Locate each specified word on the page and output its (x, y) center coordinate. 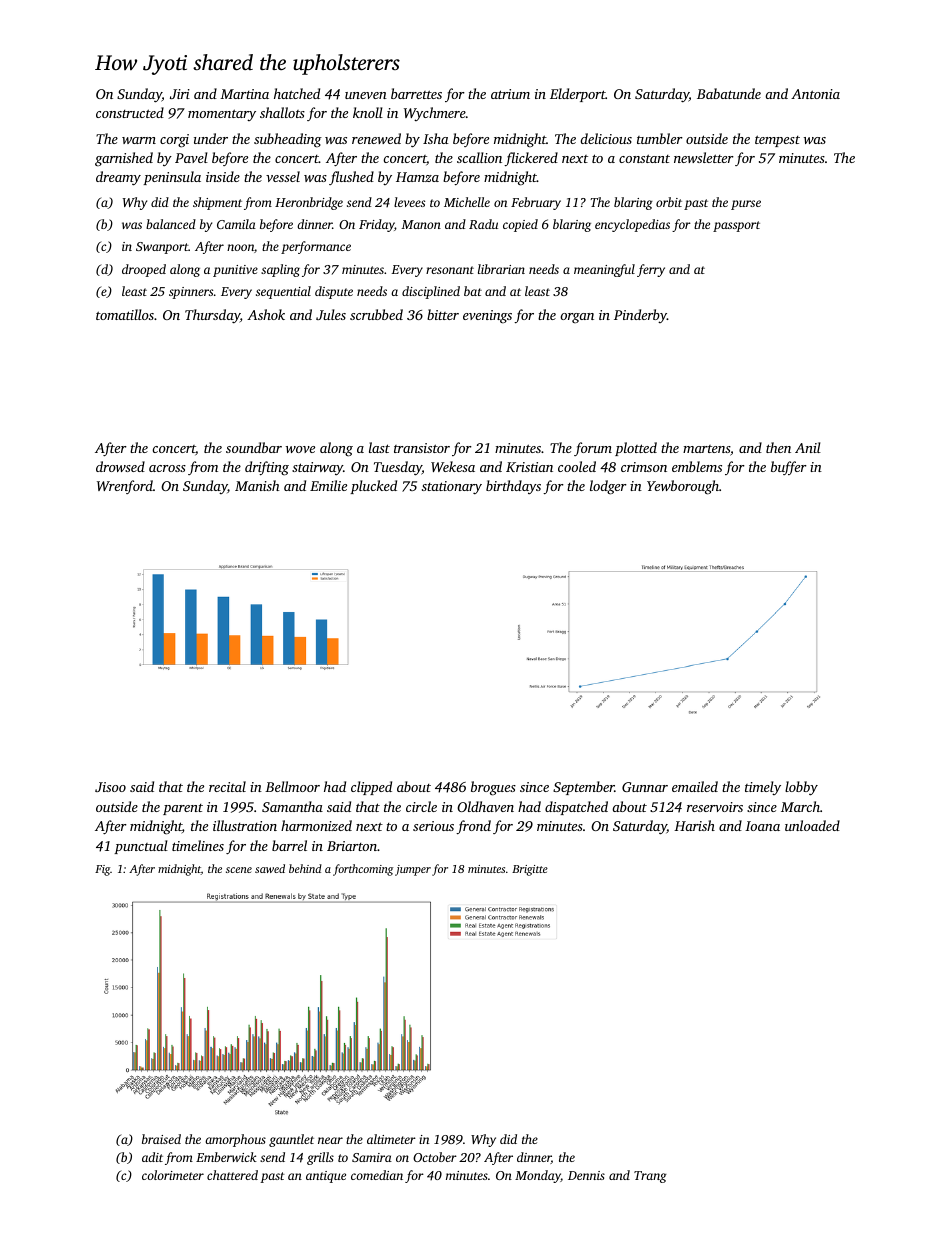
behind (305, 868)
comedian (377, 1175)
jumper (413, 870)
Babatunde (729, 93)
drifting (267, 468)
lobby (801, 788)
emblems (697, 466)
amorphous (235, 1140)
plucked (373, 487)
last (379, 447)
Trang (650, 1177)
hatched (297, 93)
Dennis (586, 1175)
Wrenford (125, 487)
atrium (510, 94)
